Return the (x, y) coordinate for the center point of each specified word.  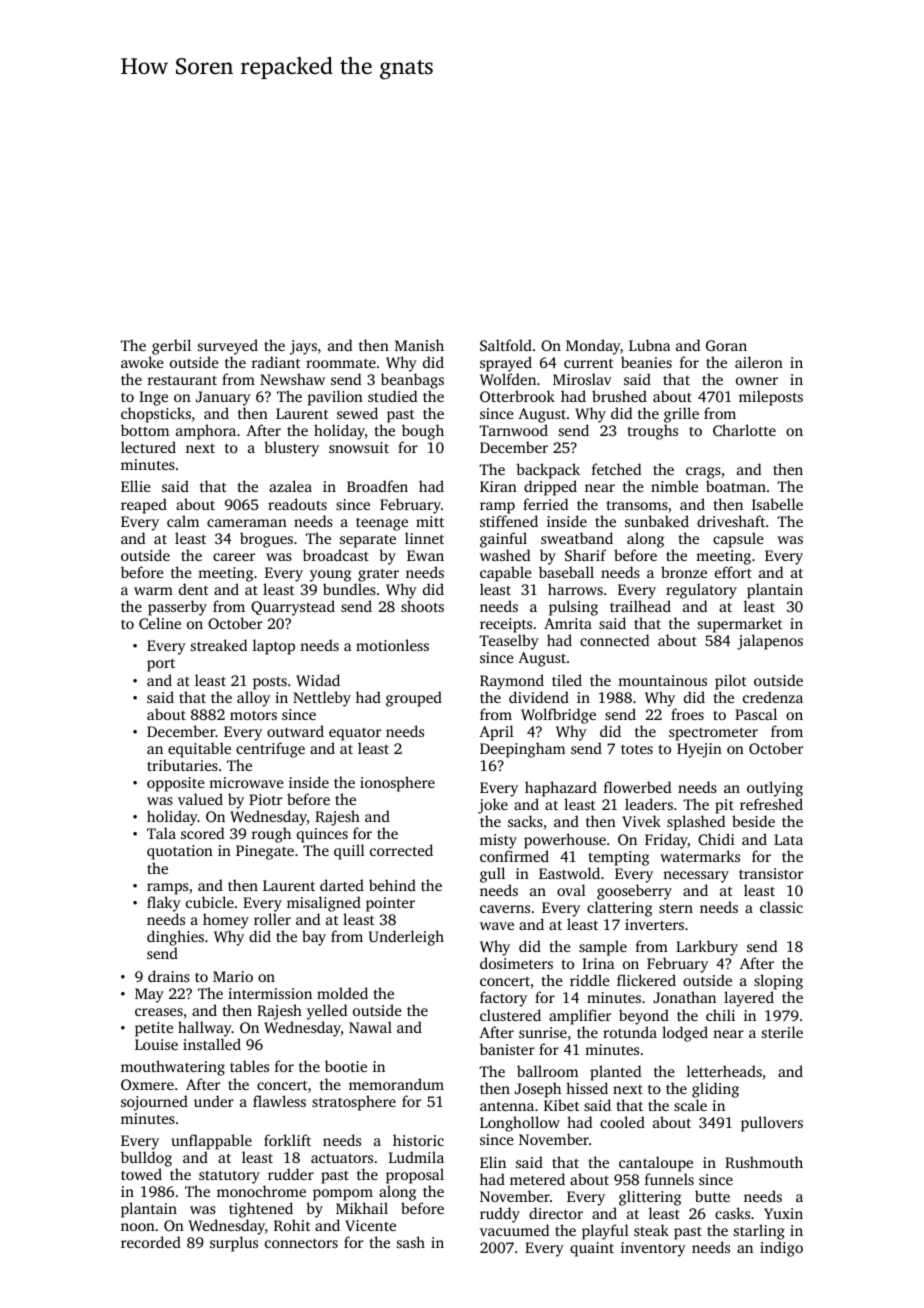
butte (712, 1196)
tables (249, 1066)
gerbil (171, 347)
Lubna (649, 345)
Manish (419, 345)
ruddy (500, 1215)
